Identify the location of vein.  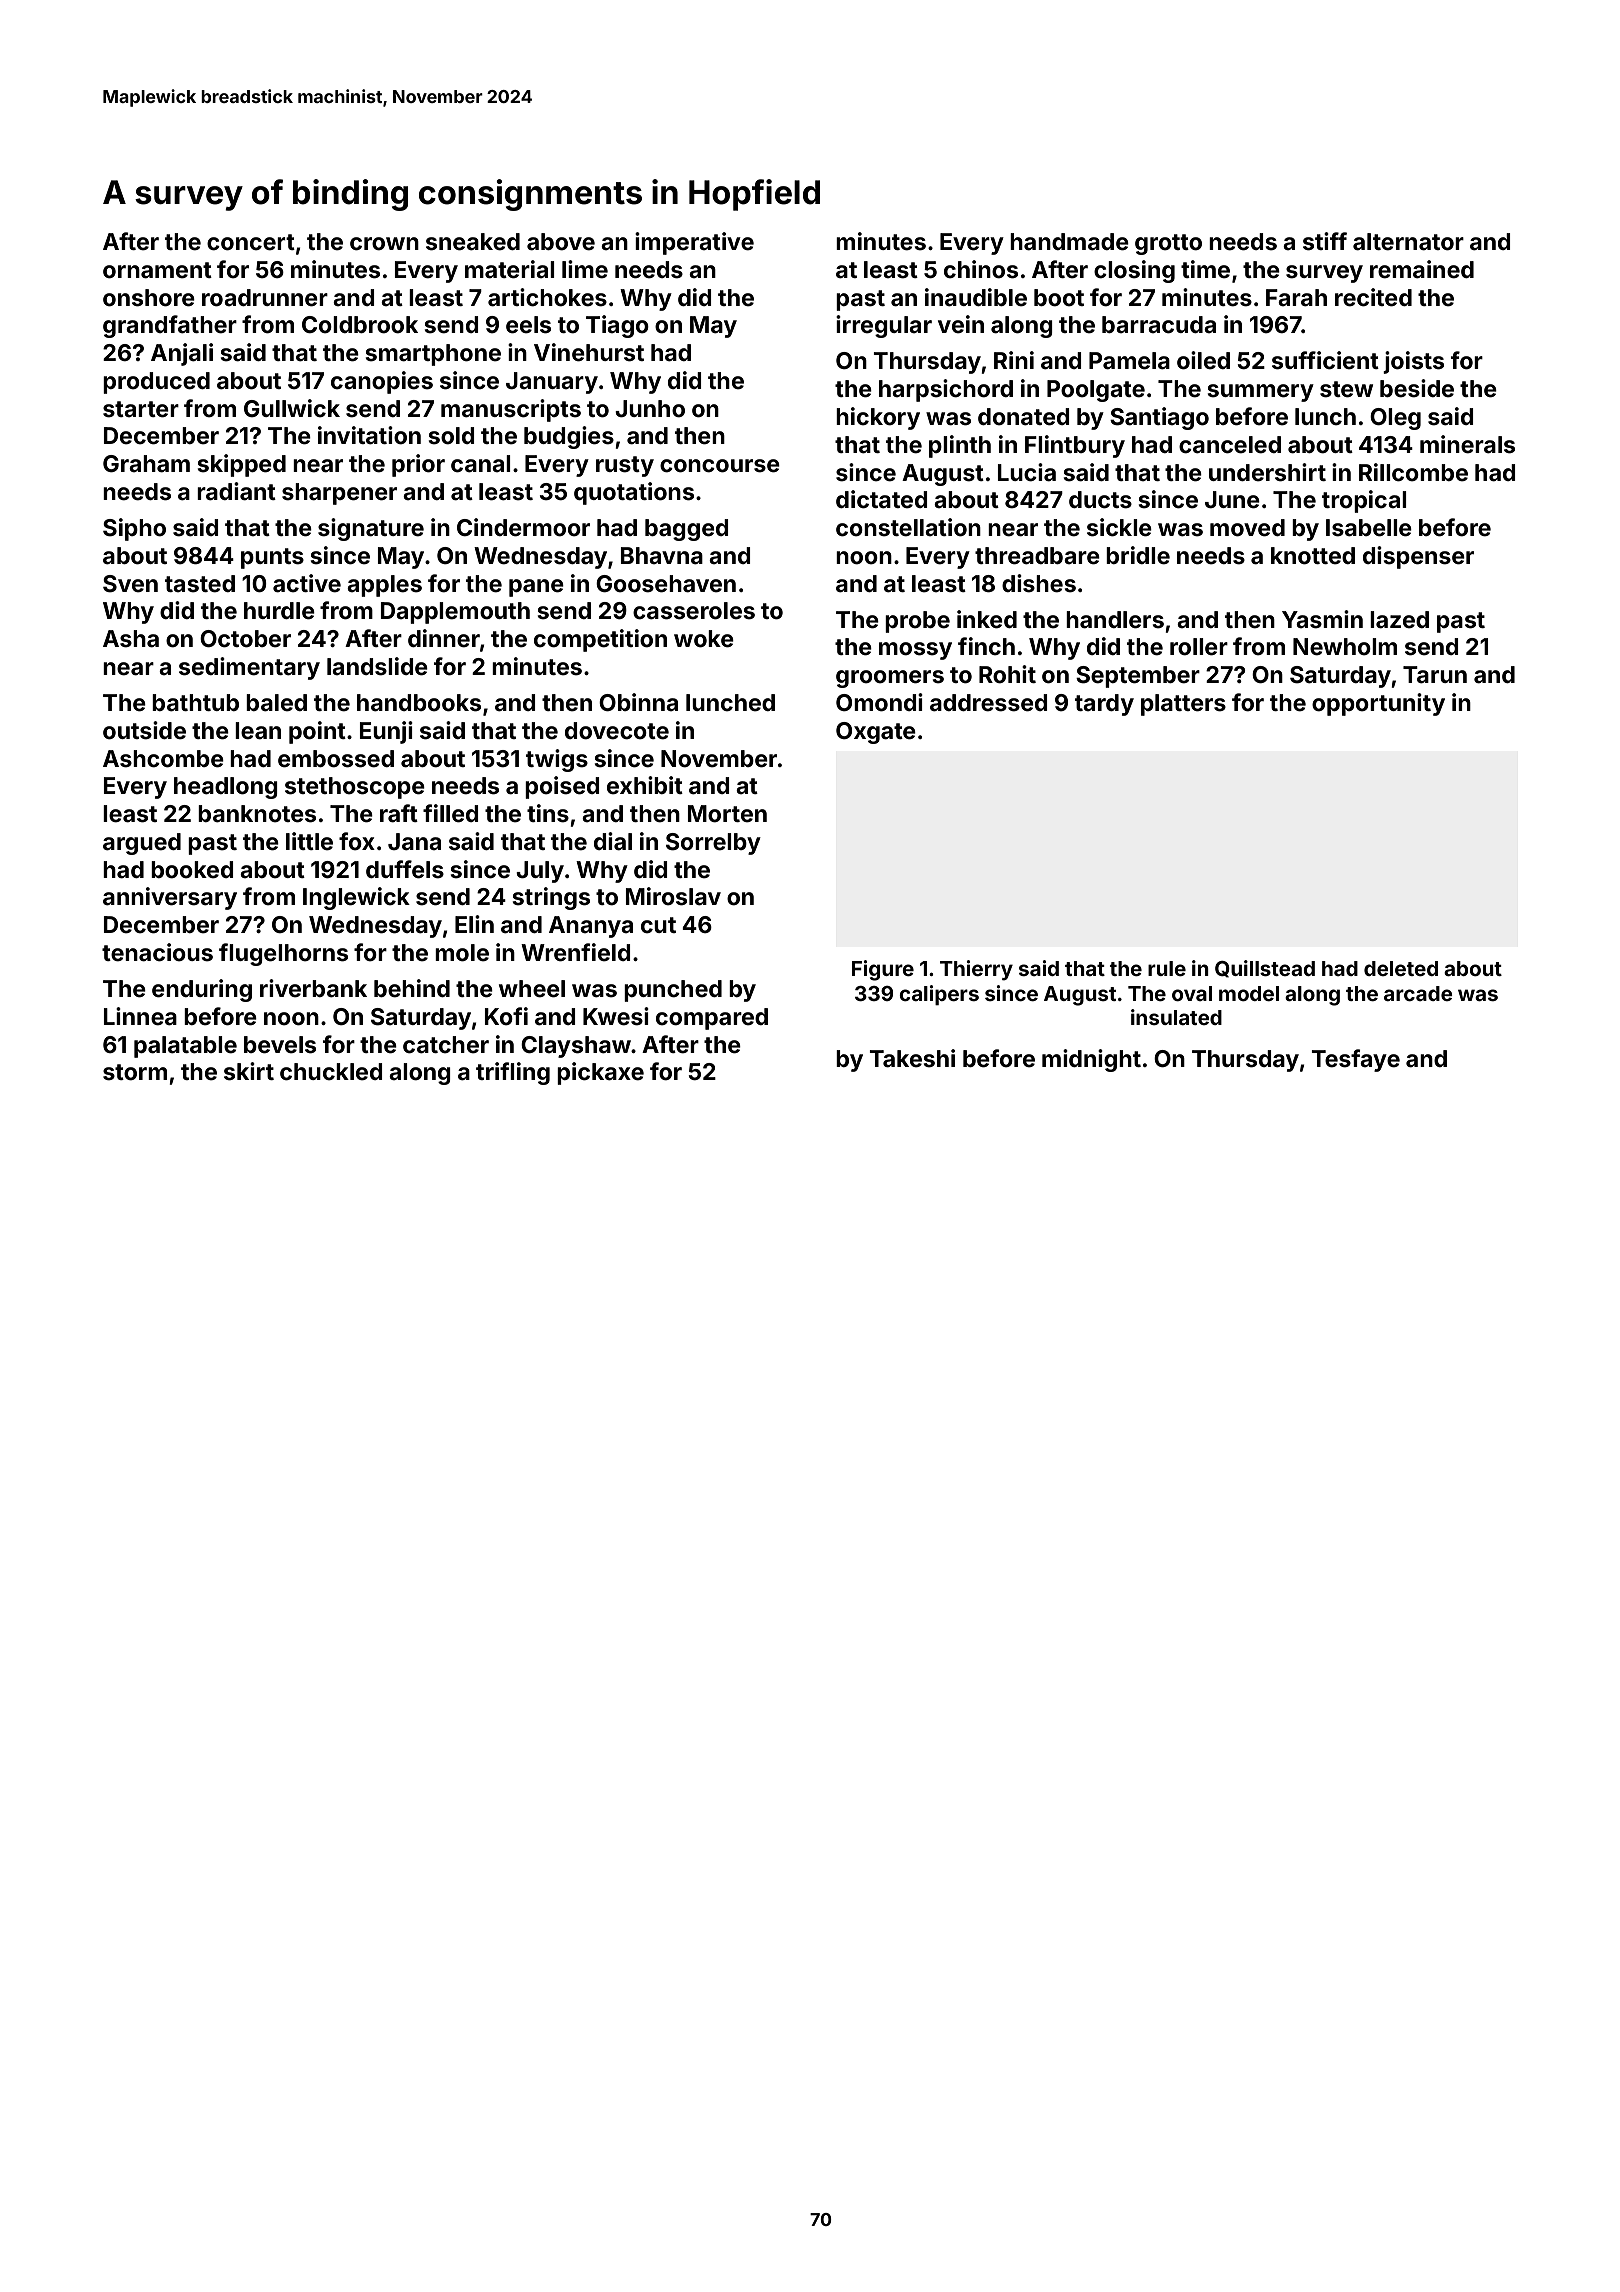
(961, 324).
